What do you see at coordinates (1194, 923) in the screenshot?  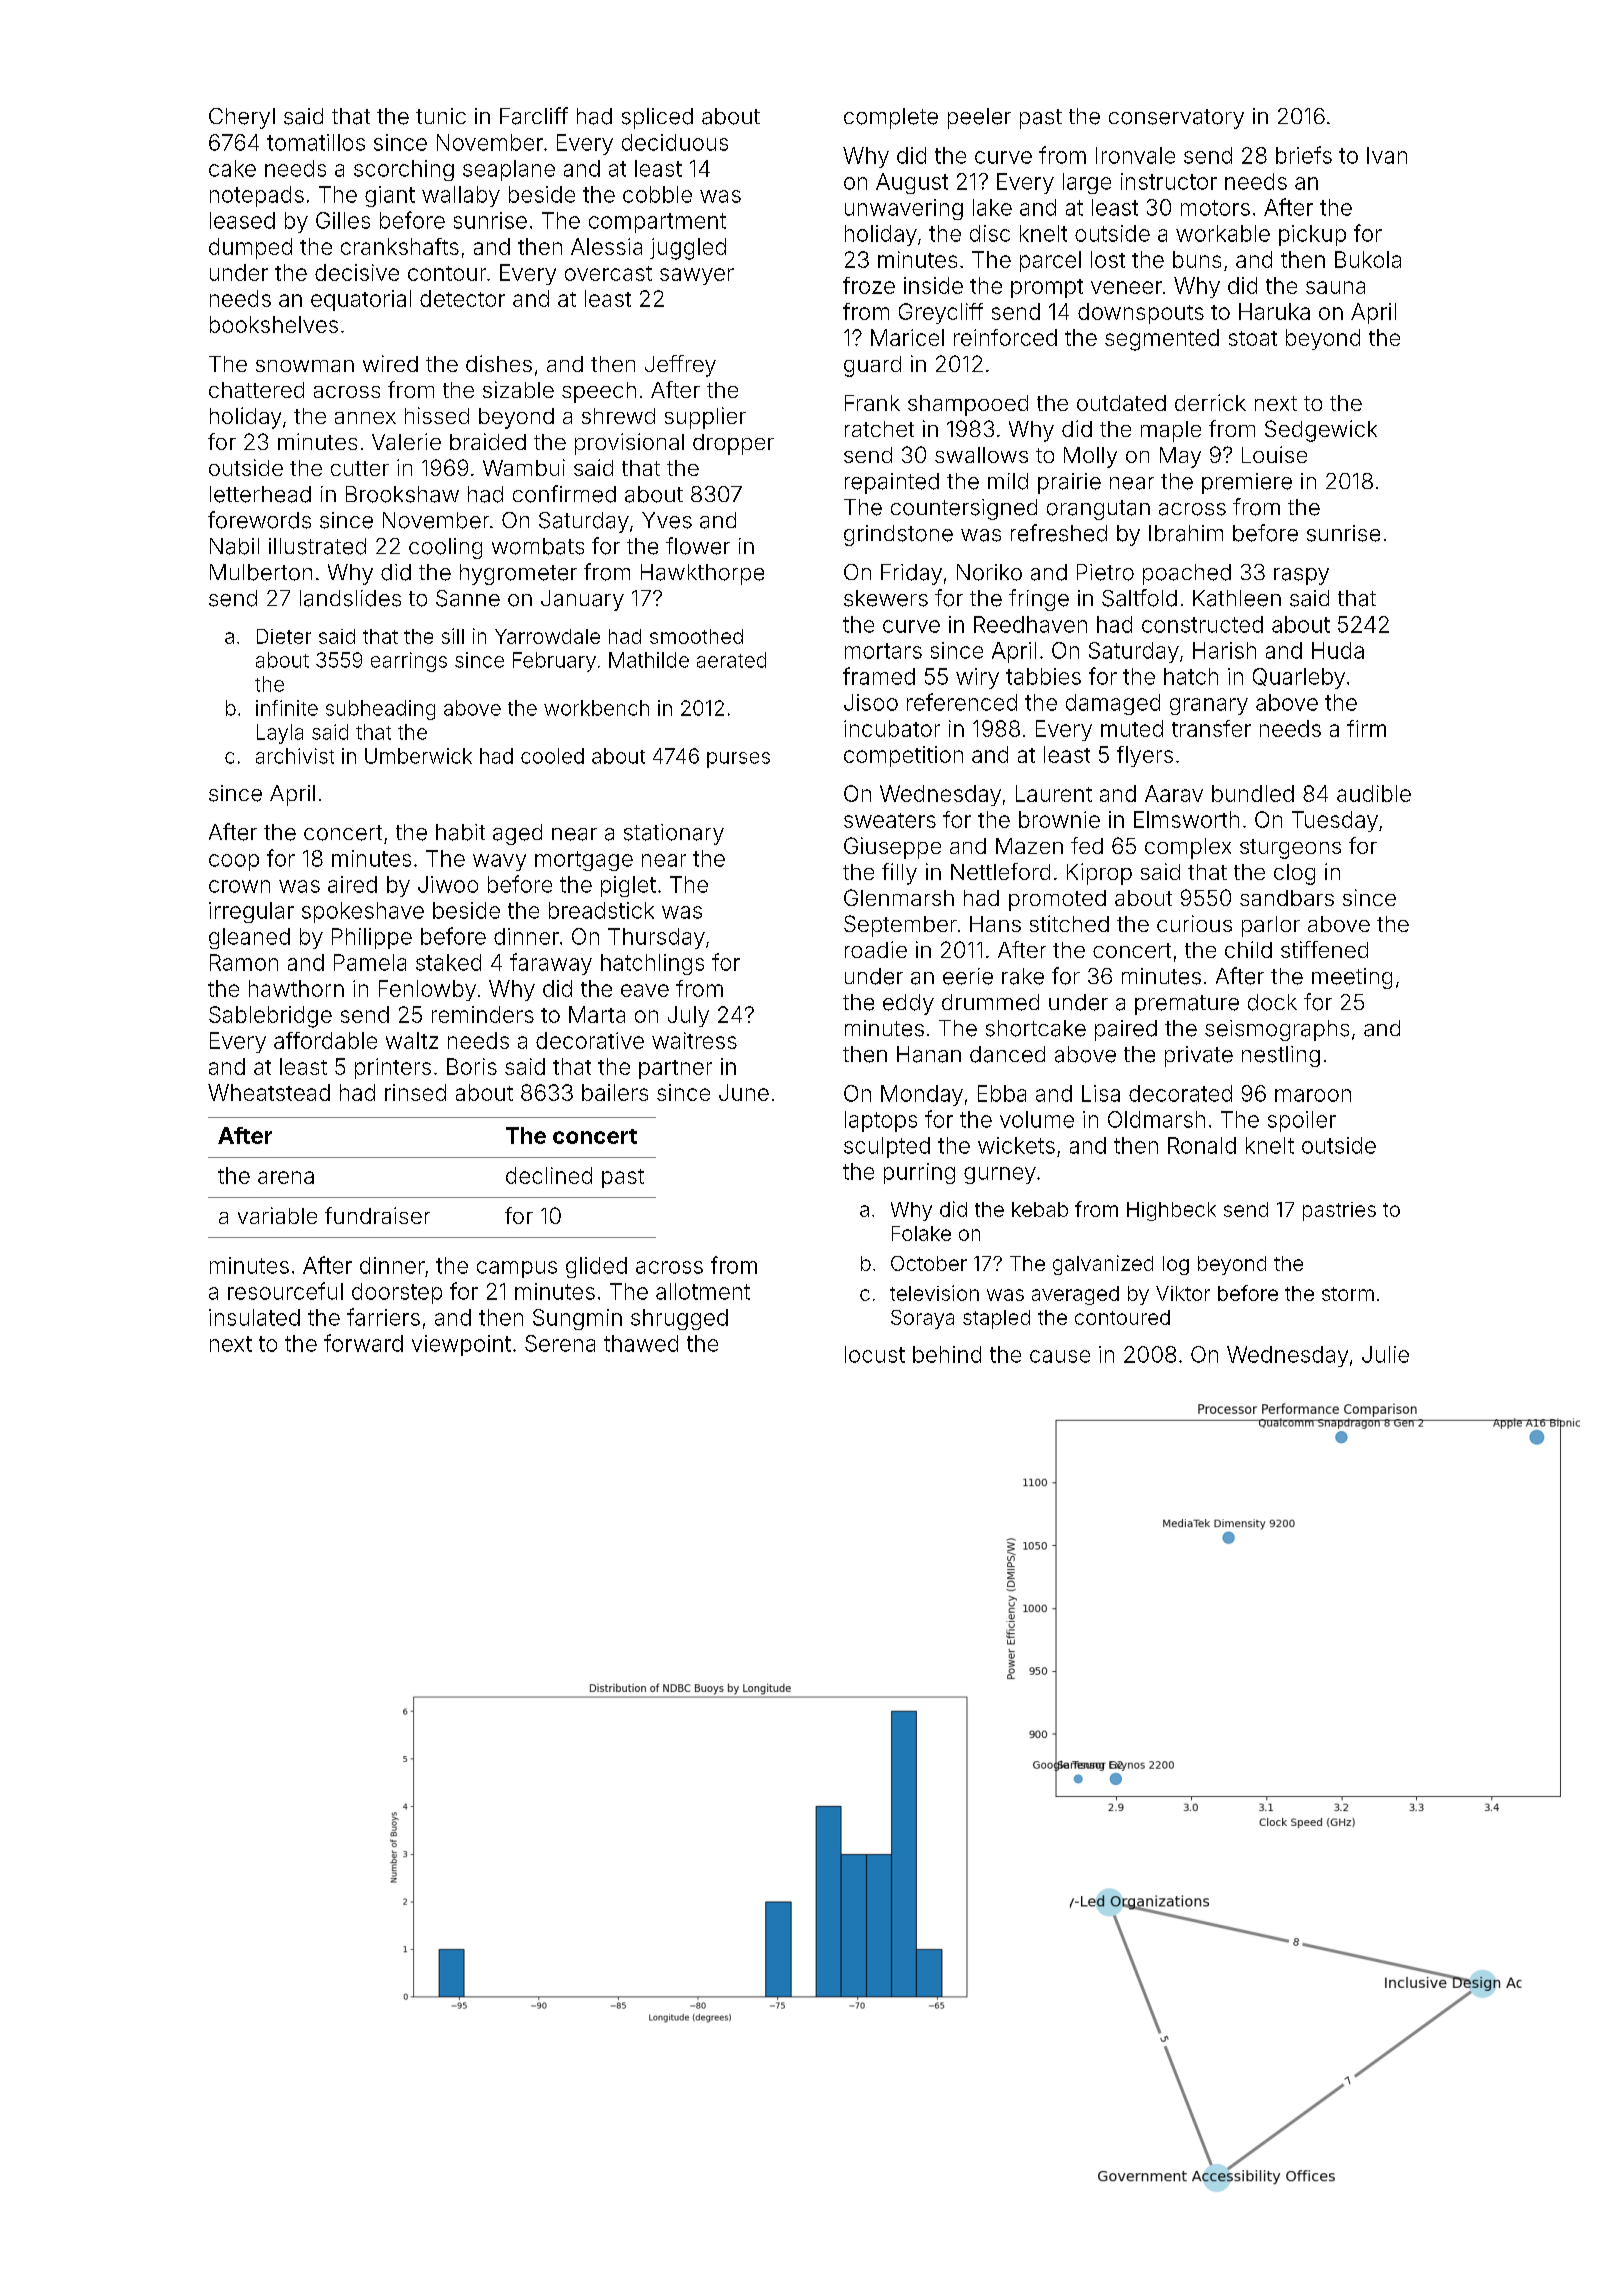 I see `curious` at bounding box center [1194, 923].
